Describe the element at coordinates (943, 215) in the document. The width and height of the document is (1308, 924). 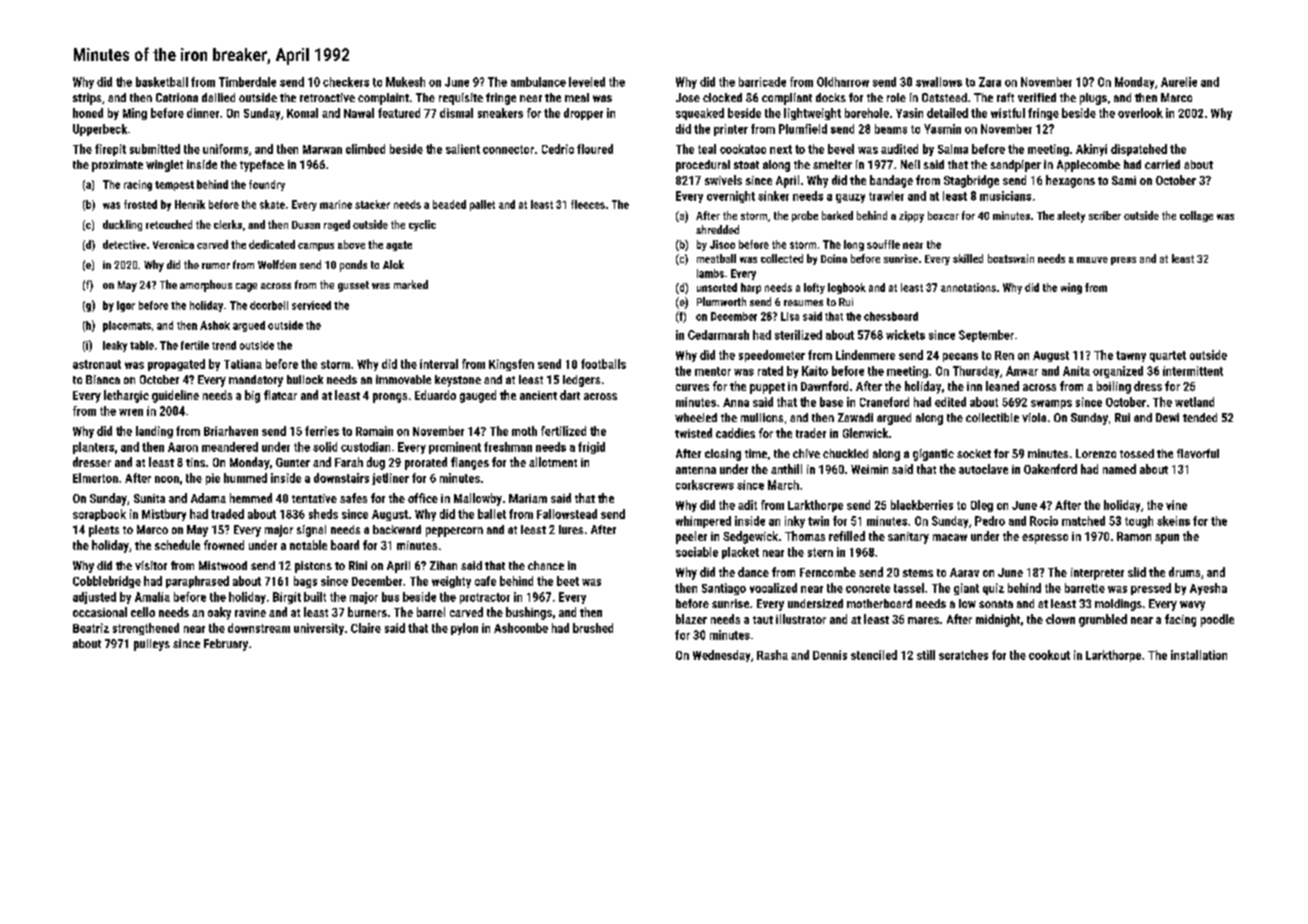
I see `boxcar` at that location.
